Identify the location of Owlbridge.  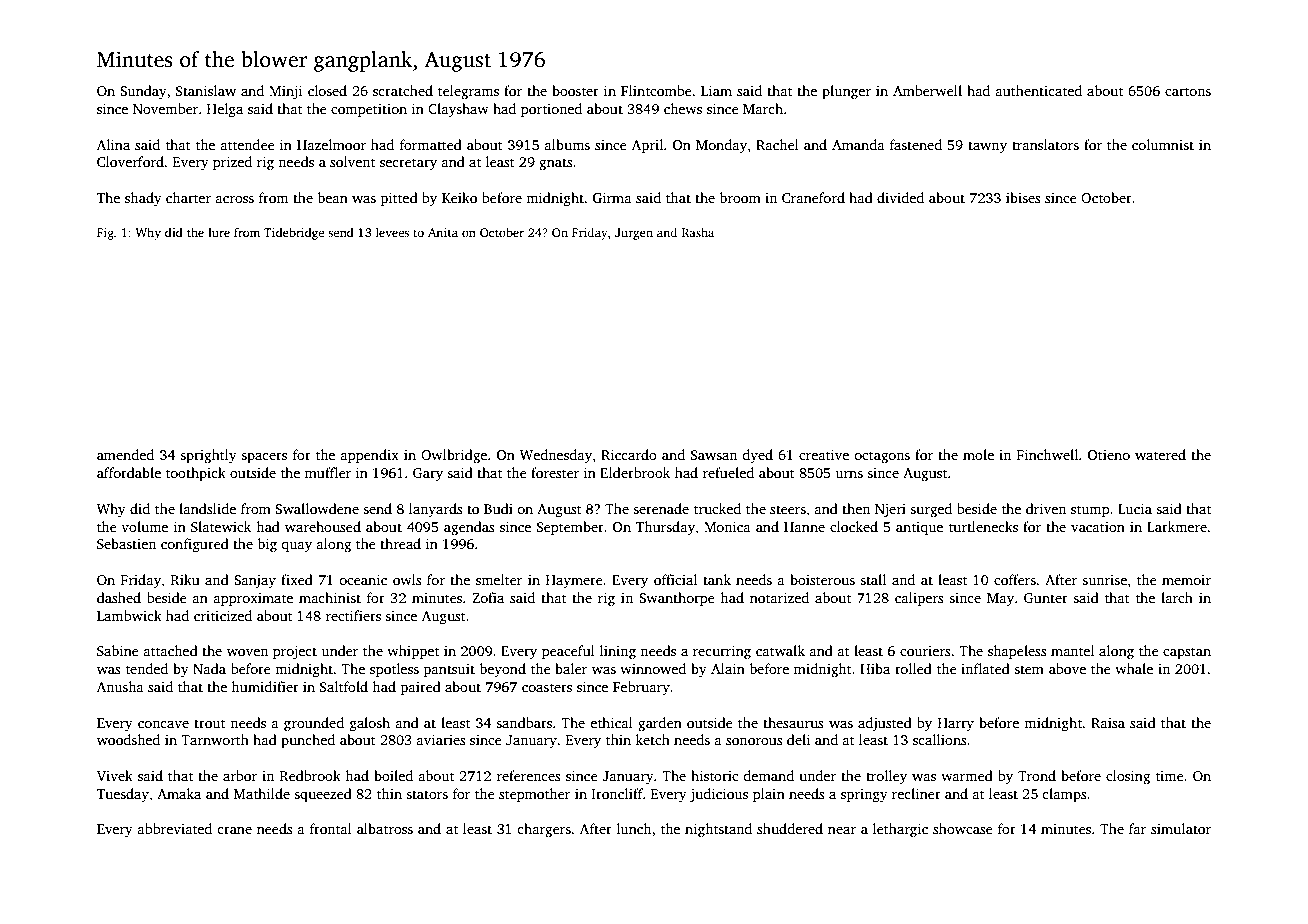
(454, 456).
